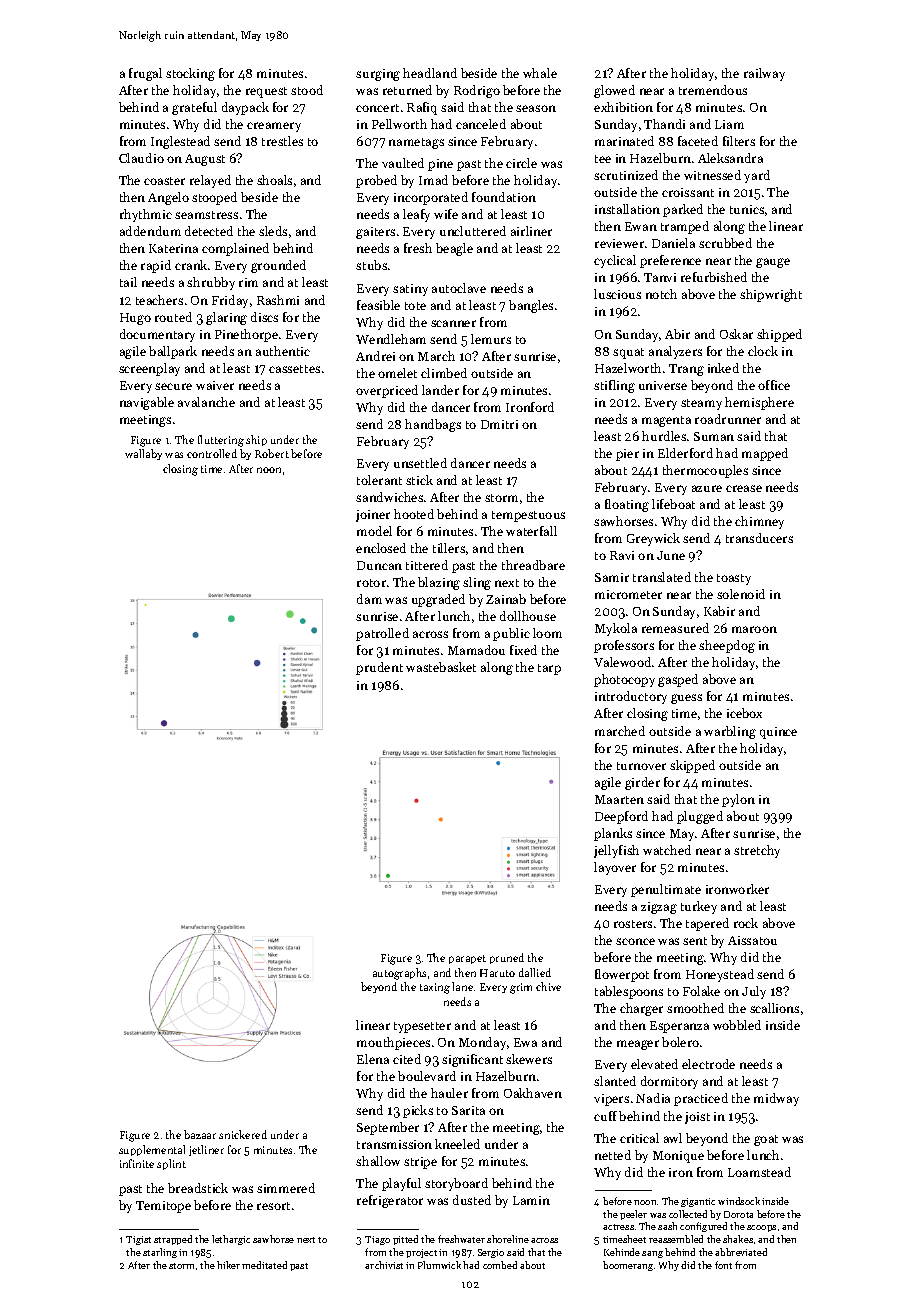 Image resolution: width=924 pixels, height=1308 pixels. I want to click on Rodrigo, so click(477, 91).
